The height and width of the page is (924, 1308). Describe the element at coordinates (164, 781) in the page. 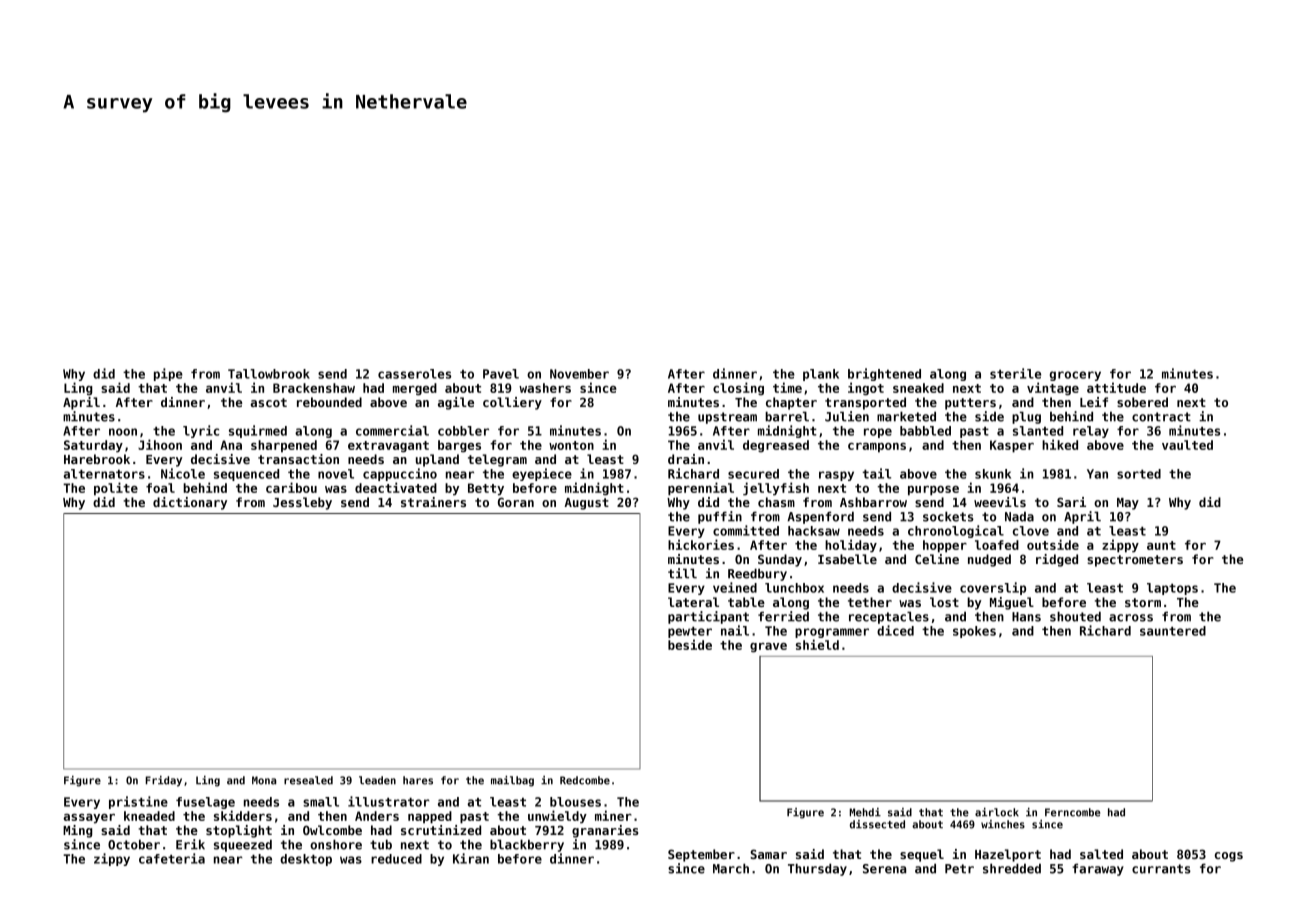

I see `Friday` at that location.
